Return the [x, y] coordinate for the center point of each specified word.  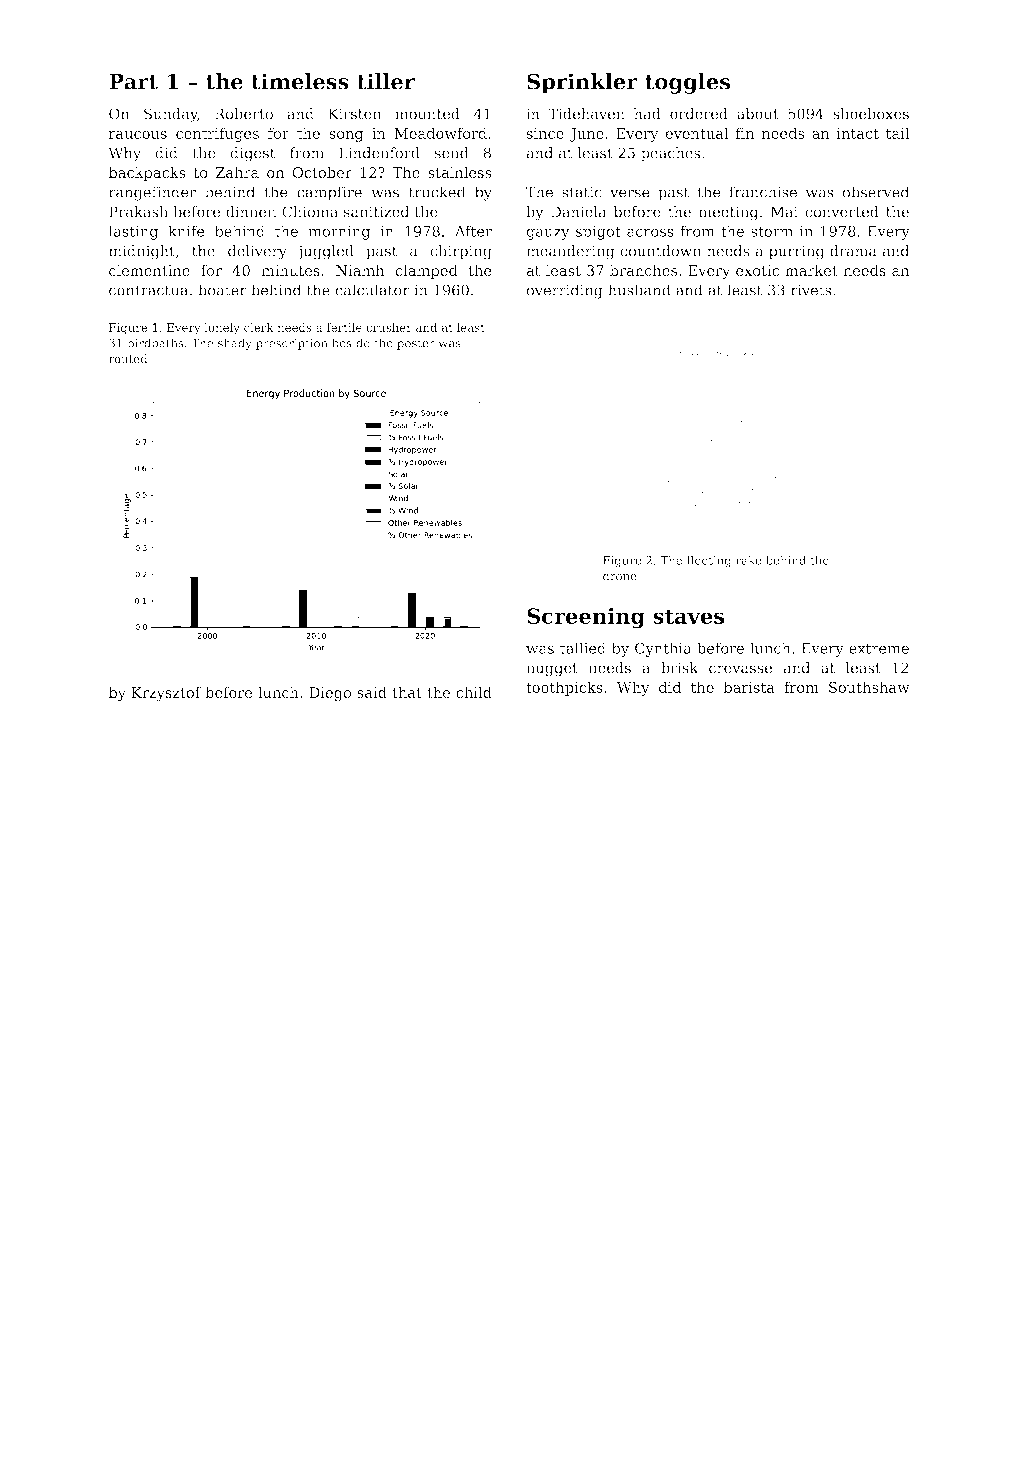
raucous [138, 135]
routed [128, 359]
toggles [687, 83]
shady [235, 344]
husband [639, 290]
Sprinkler [582, 83]
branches [643, 270]
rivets [811, 290]
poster [416, 344]
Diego [330, 694]
